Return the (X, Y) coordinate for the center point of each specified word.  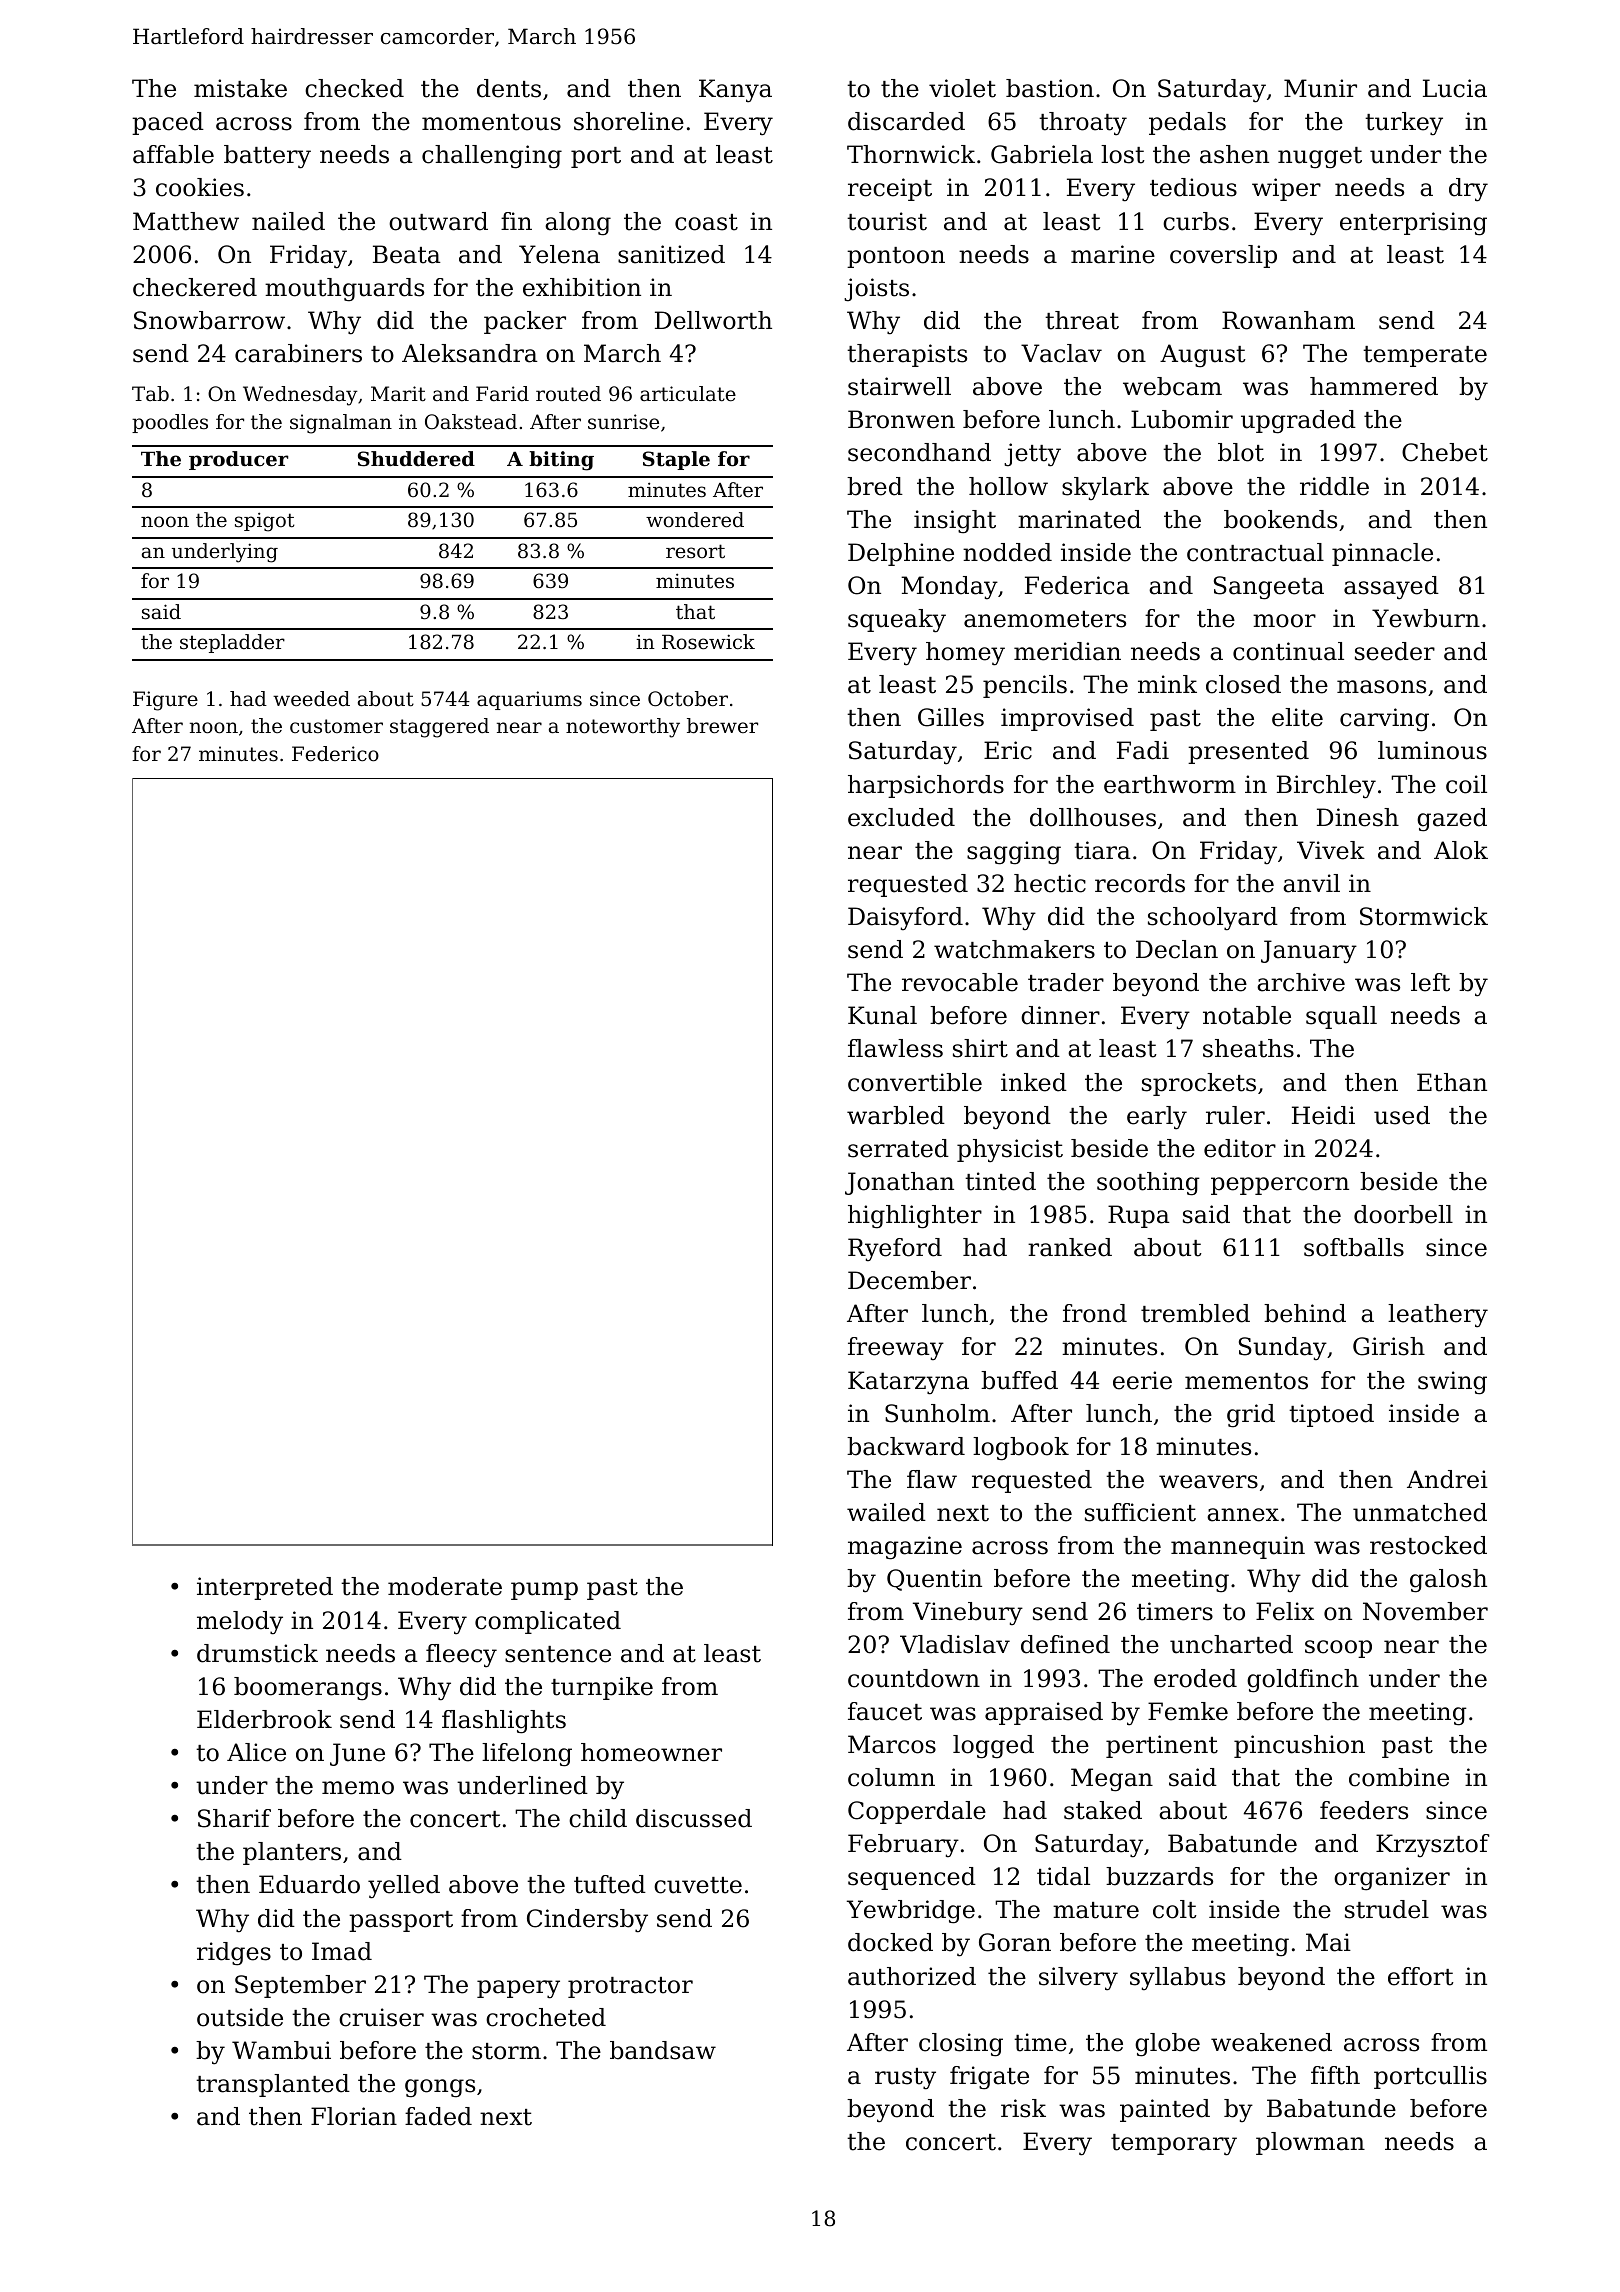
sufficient (1140, 1512)
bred (875, 486)
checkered (195, 287)
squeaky (897, 621)
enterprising (1413, 224)
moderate (445, 1586)
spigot (265, 522)
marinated (1079, 519)
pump (544, 1591)
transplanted (273, 2085)
